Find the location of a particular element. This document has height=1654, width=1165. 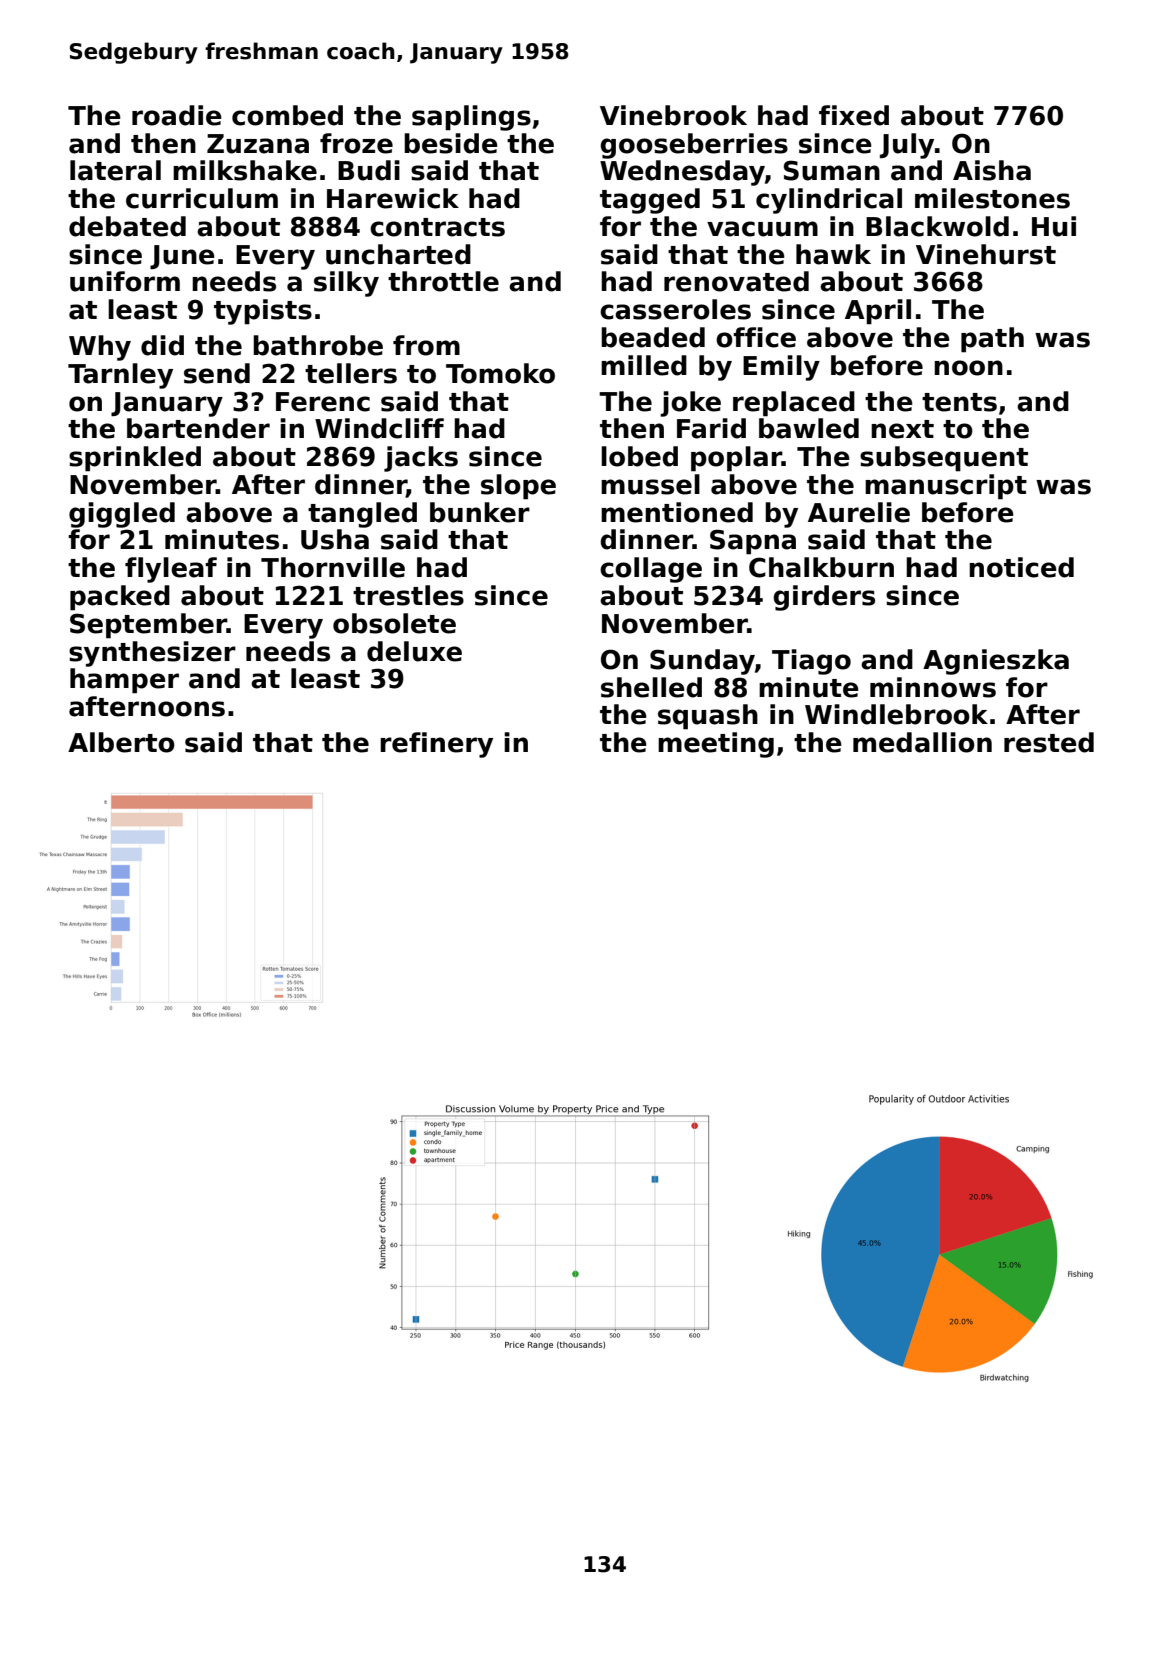

meeting is located at coordinates (716, 745).
